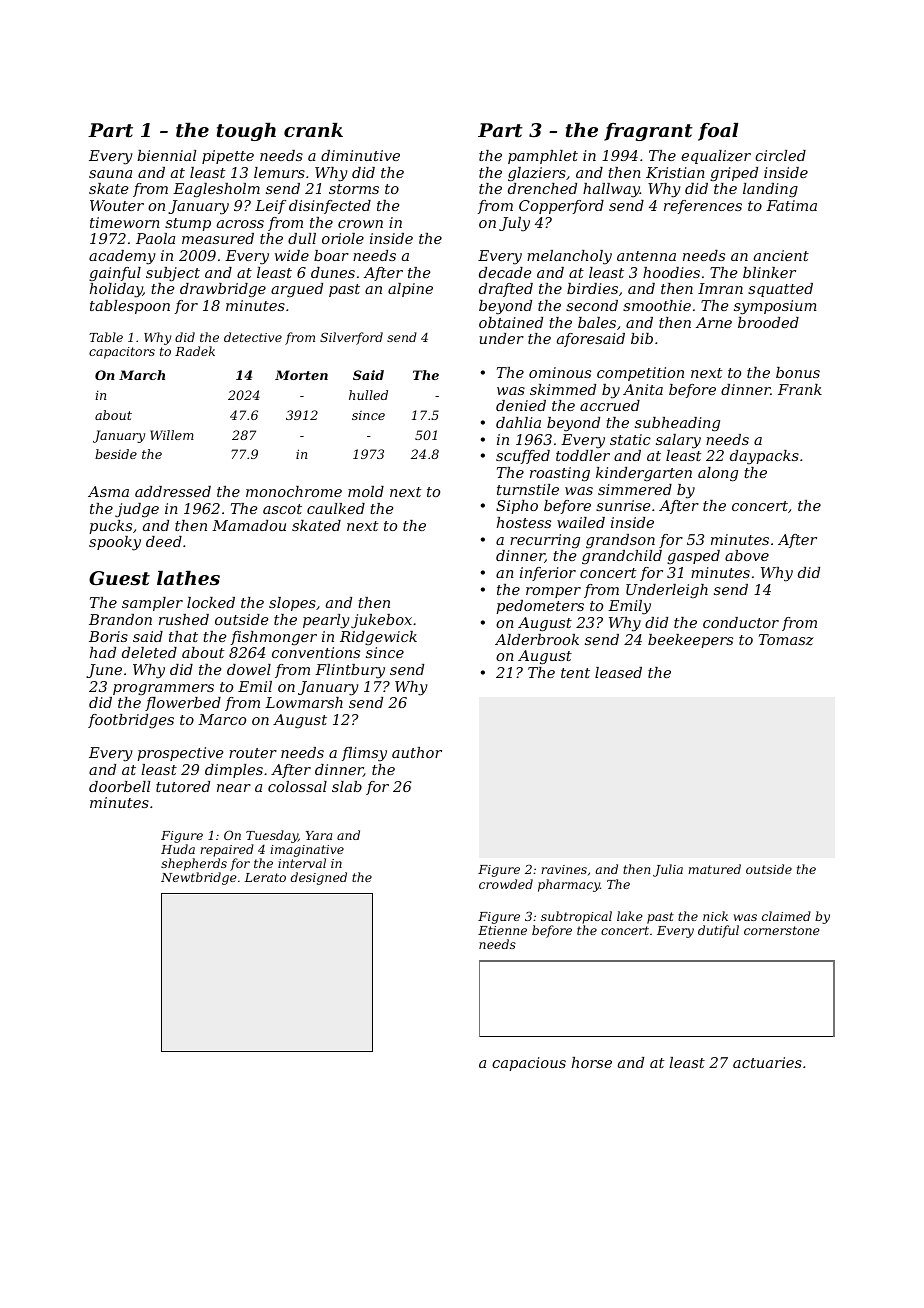  I want to click on diminutive, so click(360, 155).
